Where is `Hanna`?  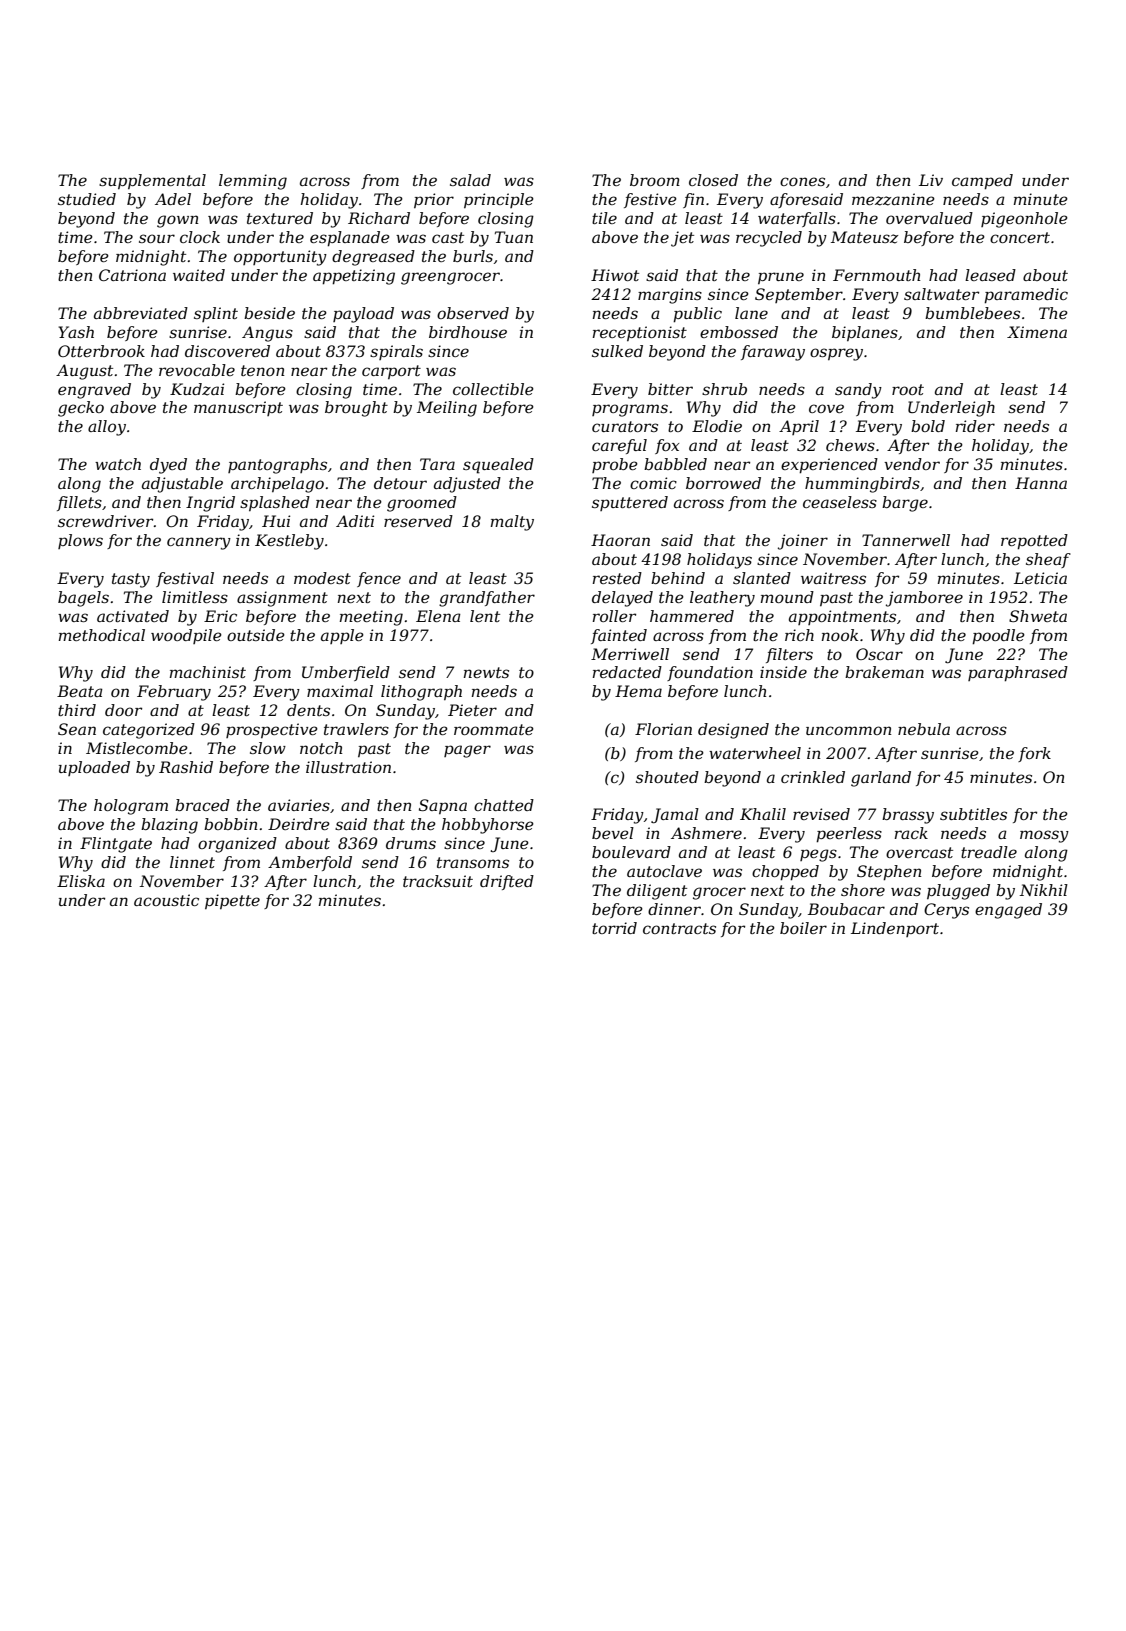 Hanna is located at coordinates (1041, 483).
